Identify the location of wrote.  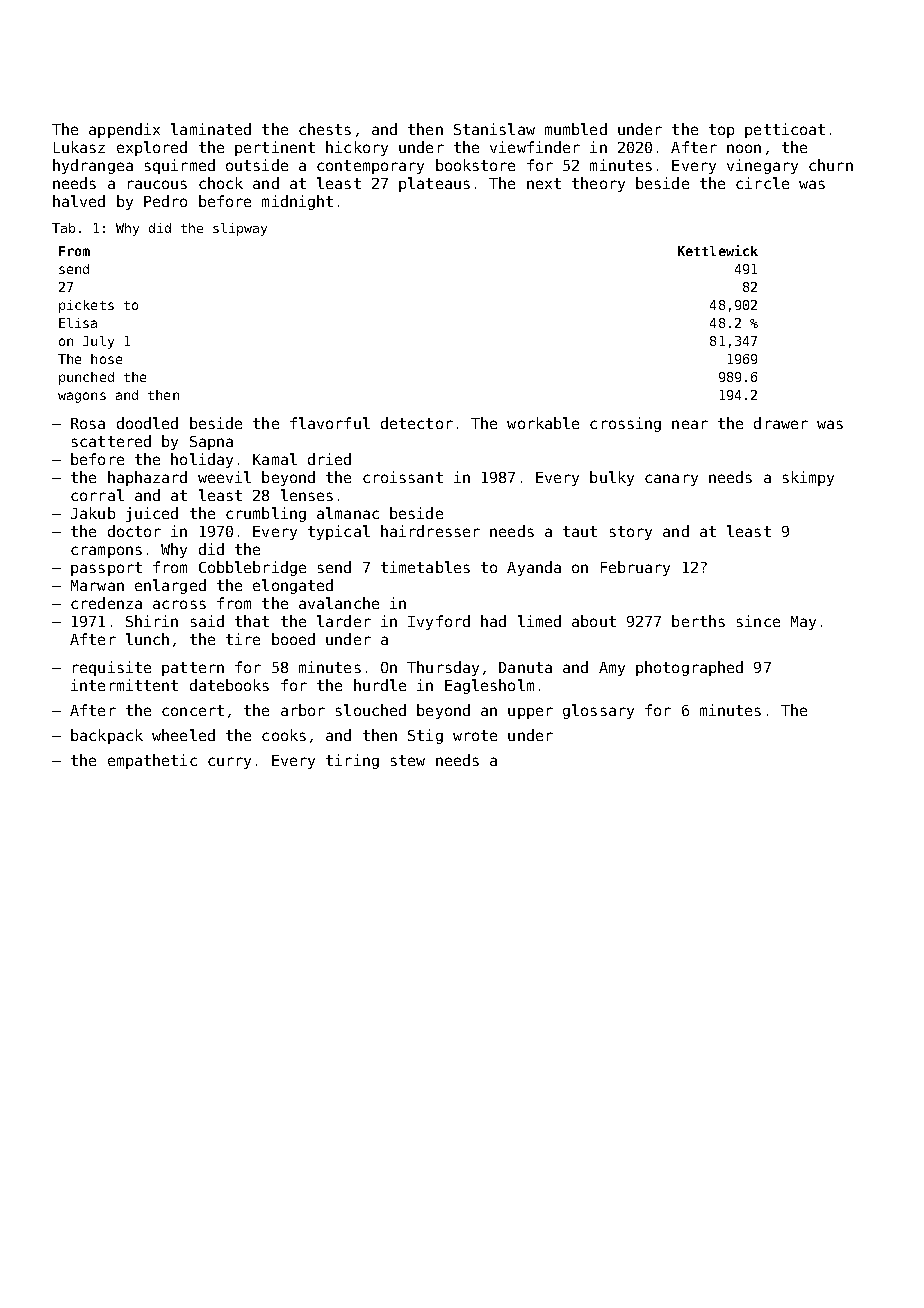
(475, 735).
